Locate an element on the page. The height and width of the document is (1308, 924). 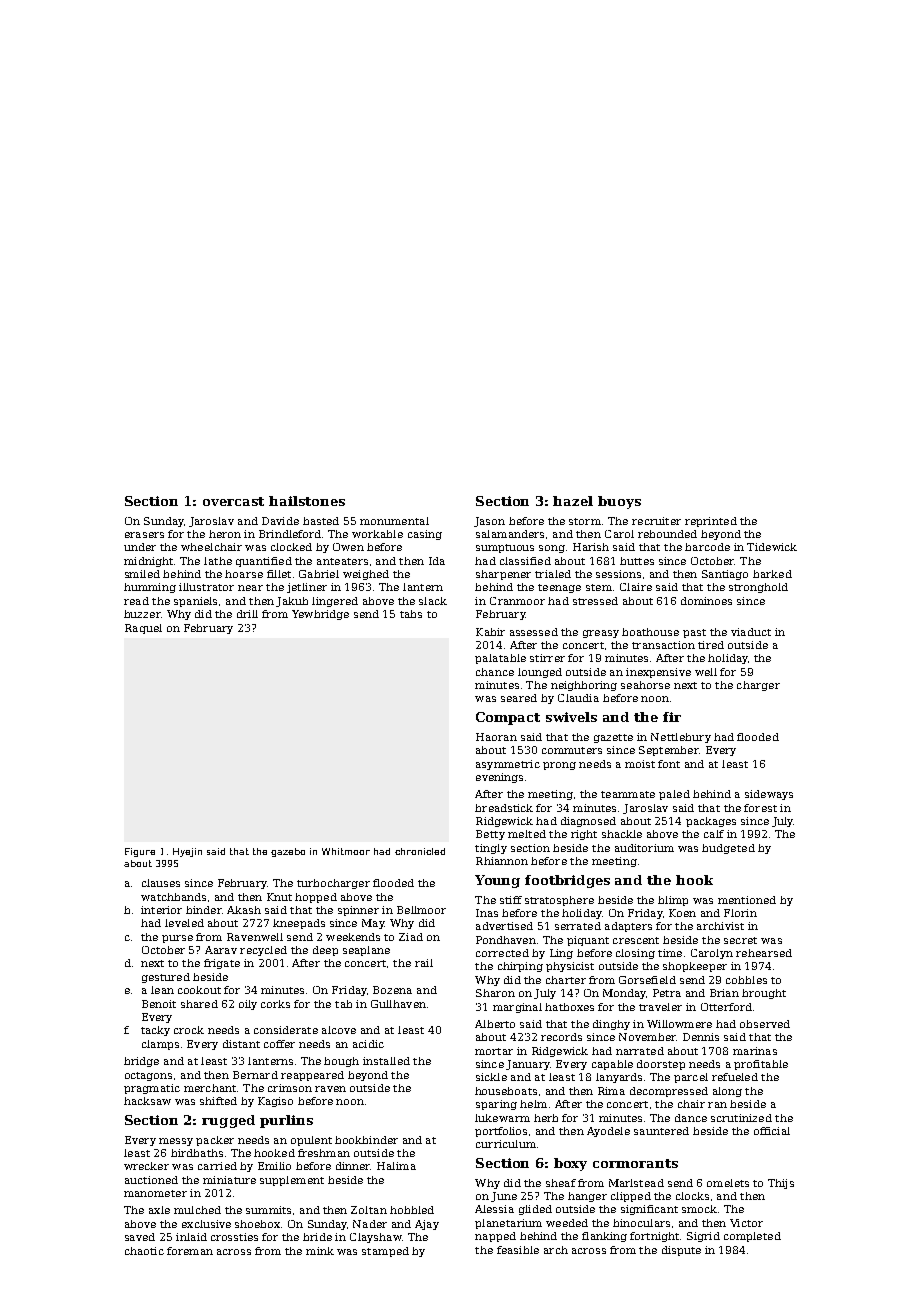
erasers is located at coordinates (144, 535).
